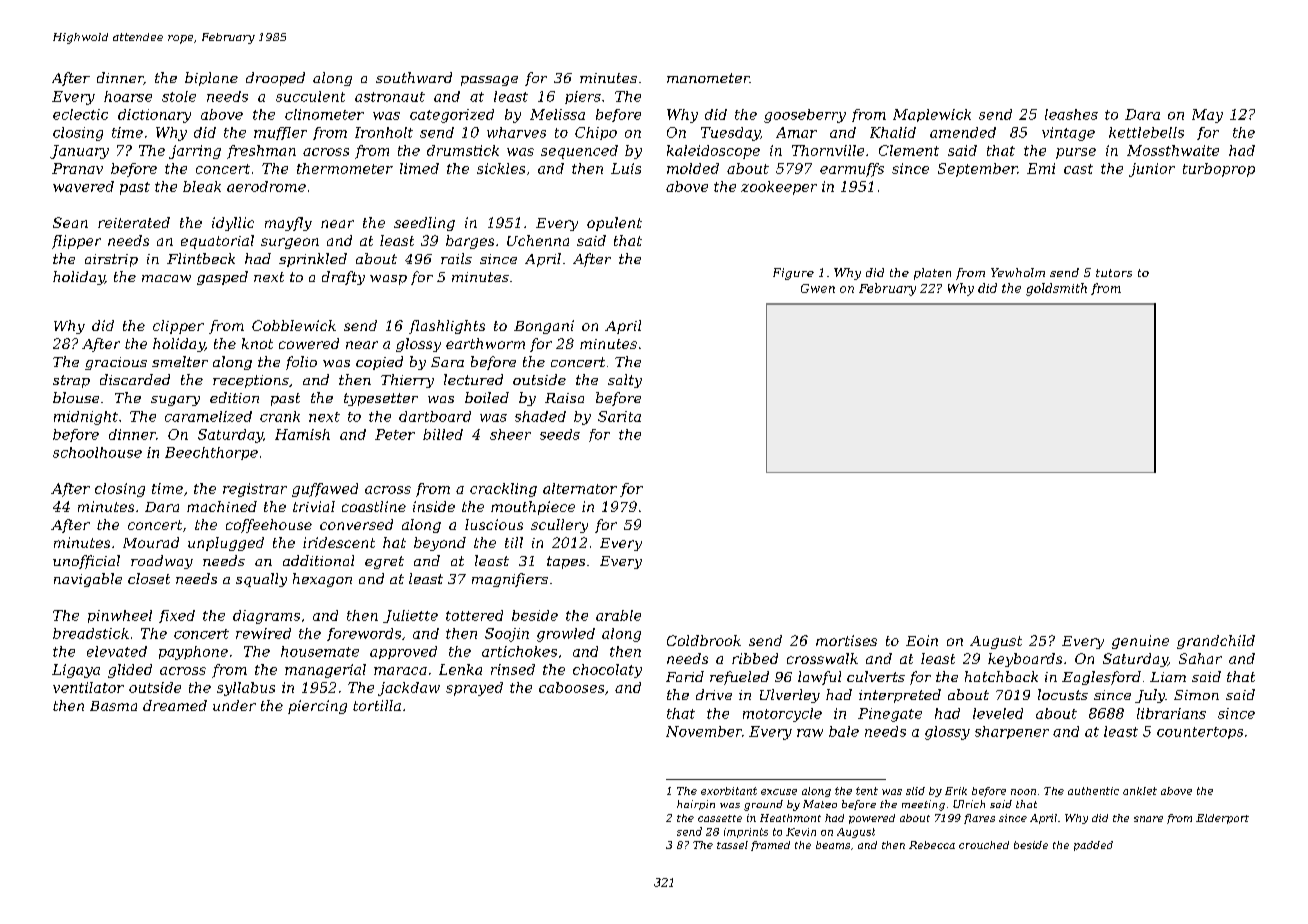 The height and width of the screenshot is (924, 1308). I want to click on rails, so click(456, 258).
